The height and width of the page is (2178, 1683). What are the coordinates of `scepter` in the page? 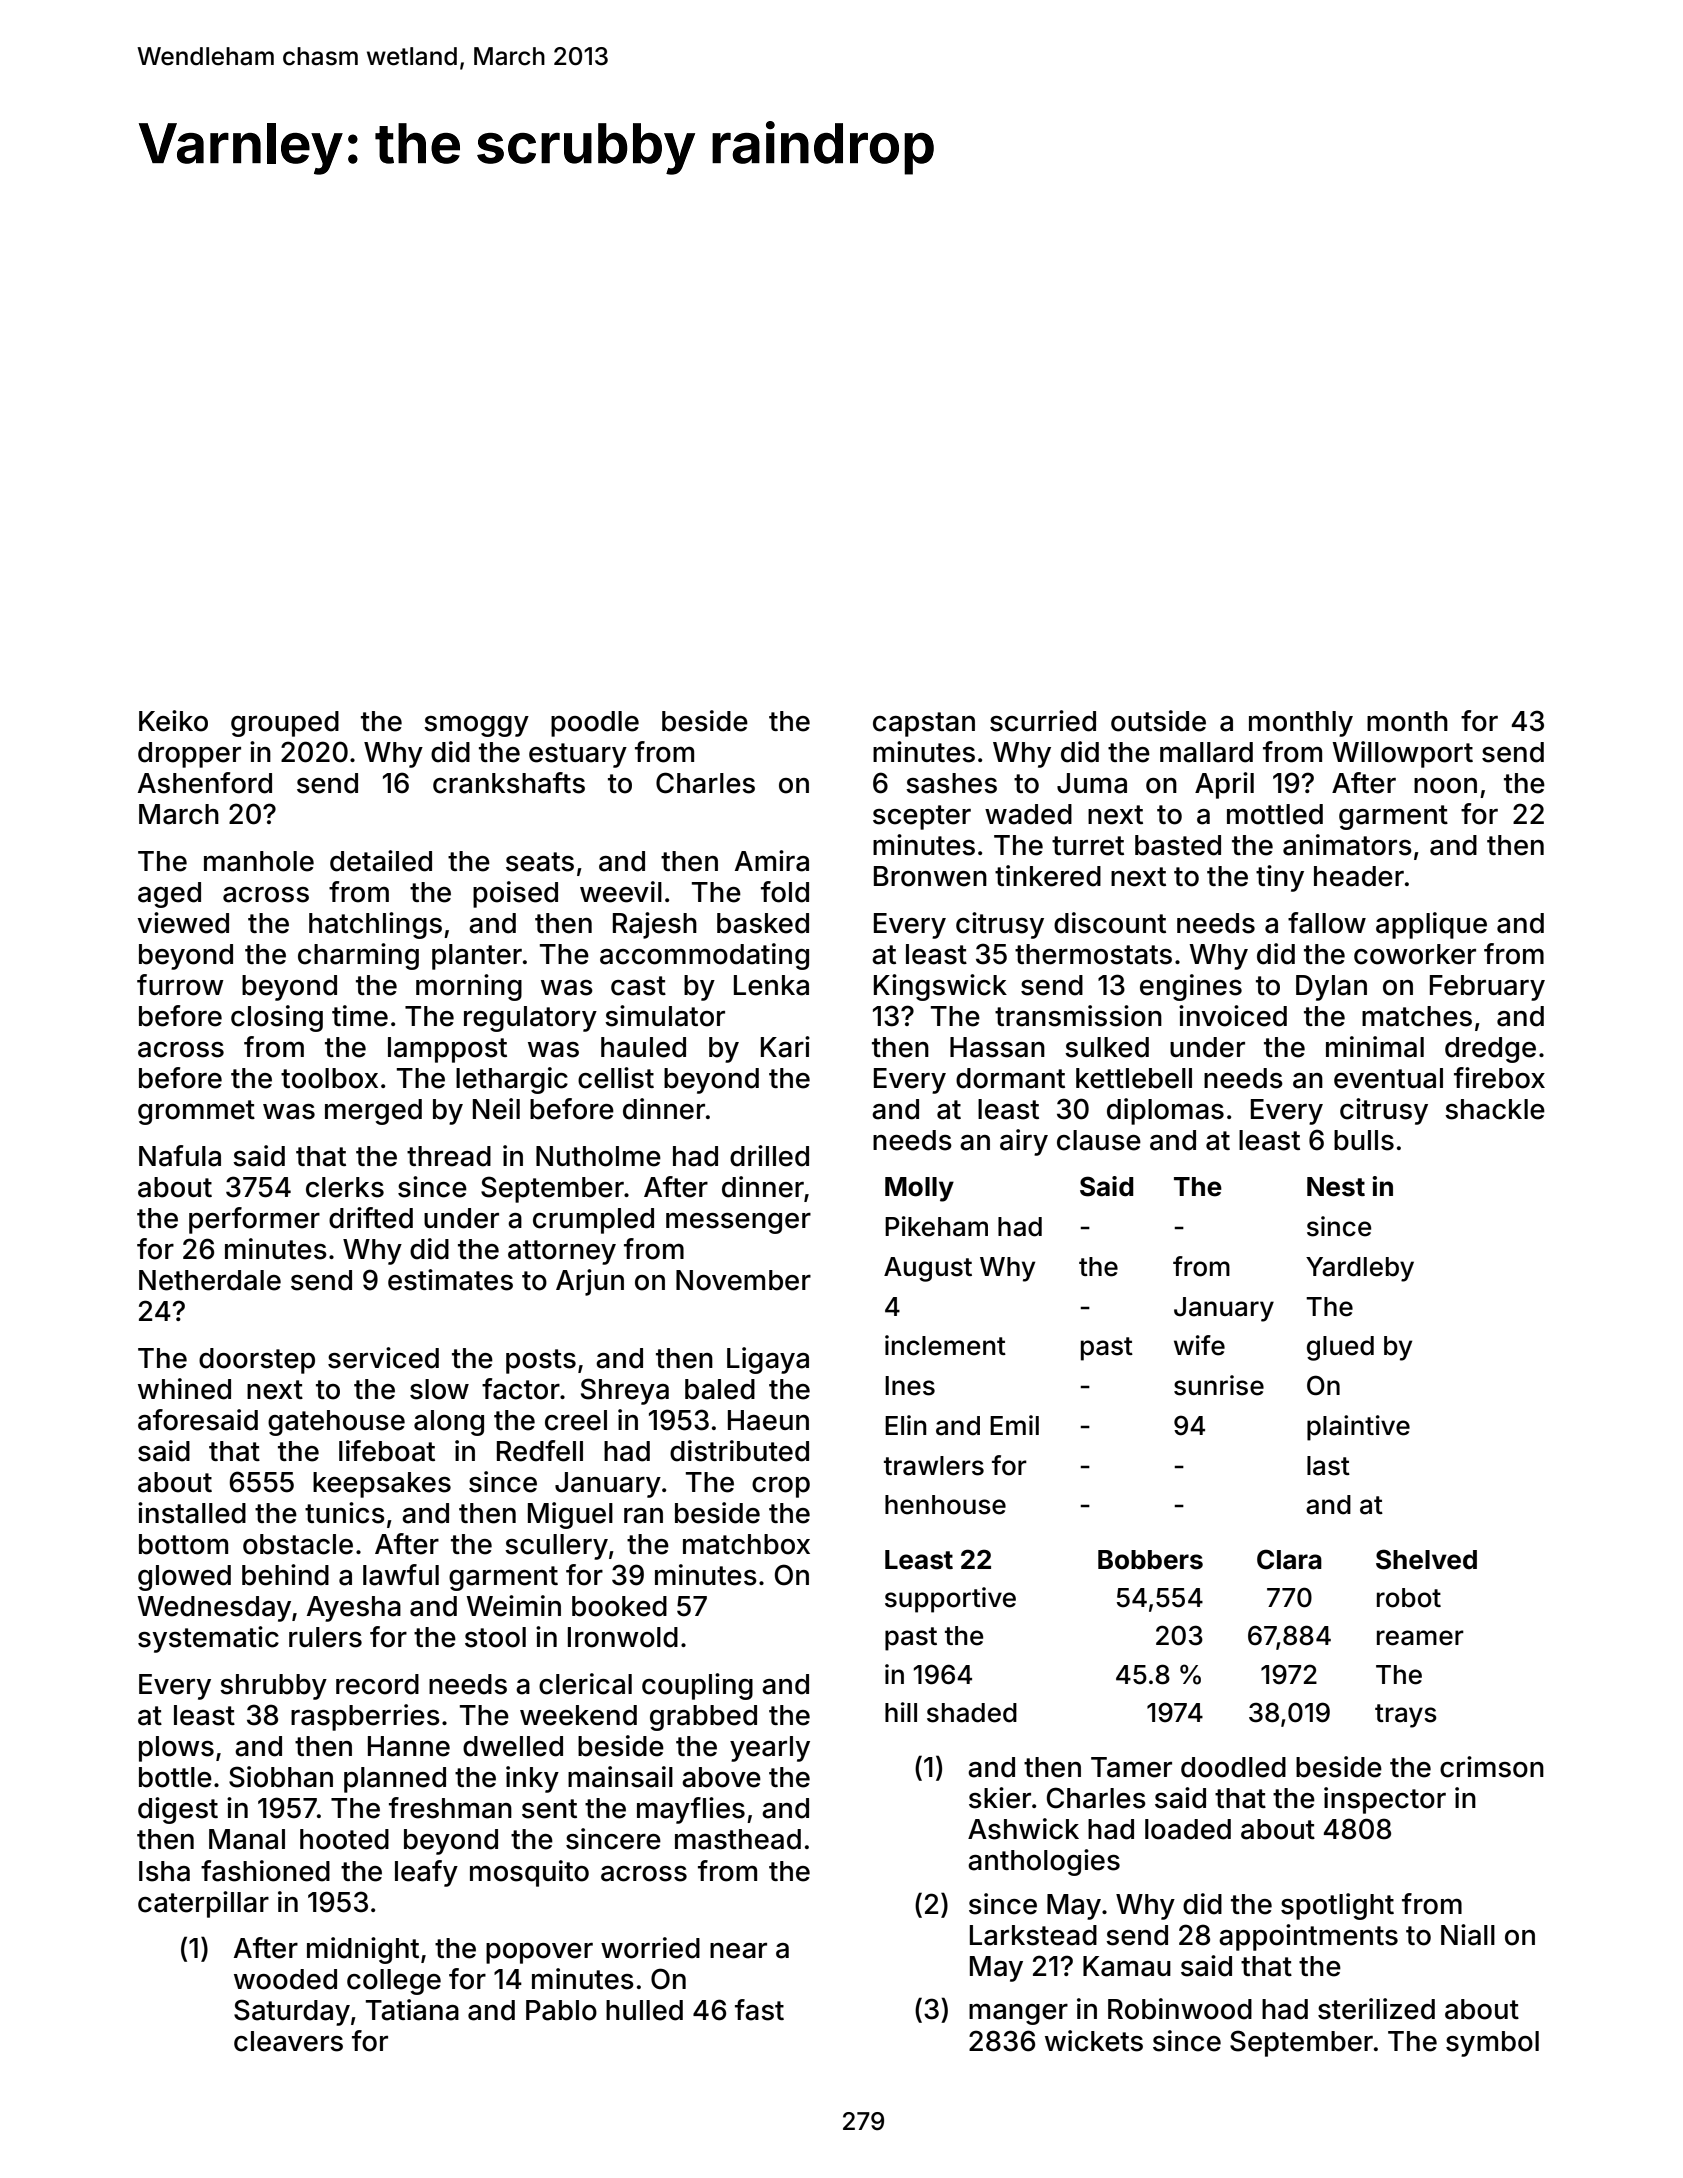 It's located at (922, 817).
